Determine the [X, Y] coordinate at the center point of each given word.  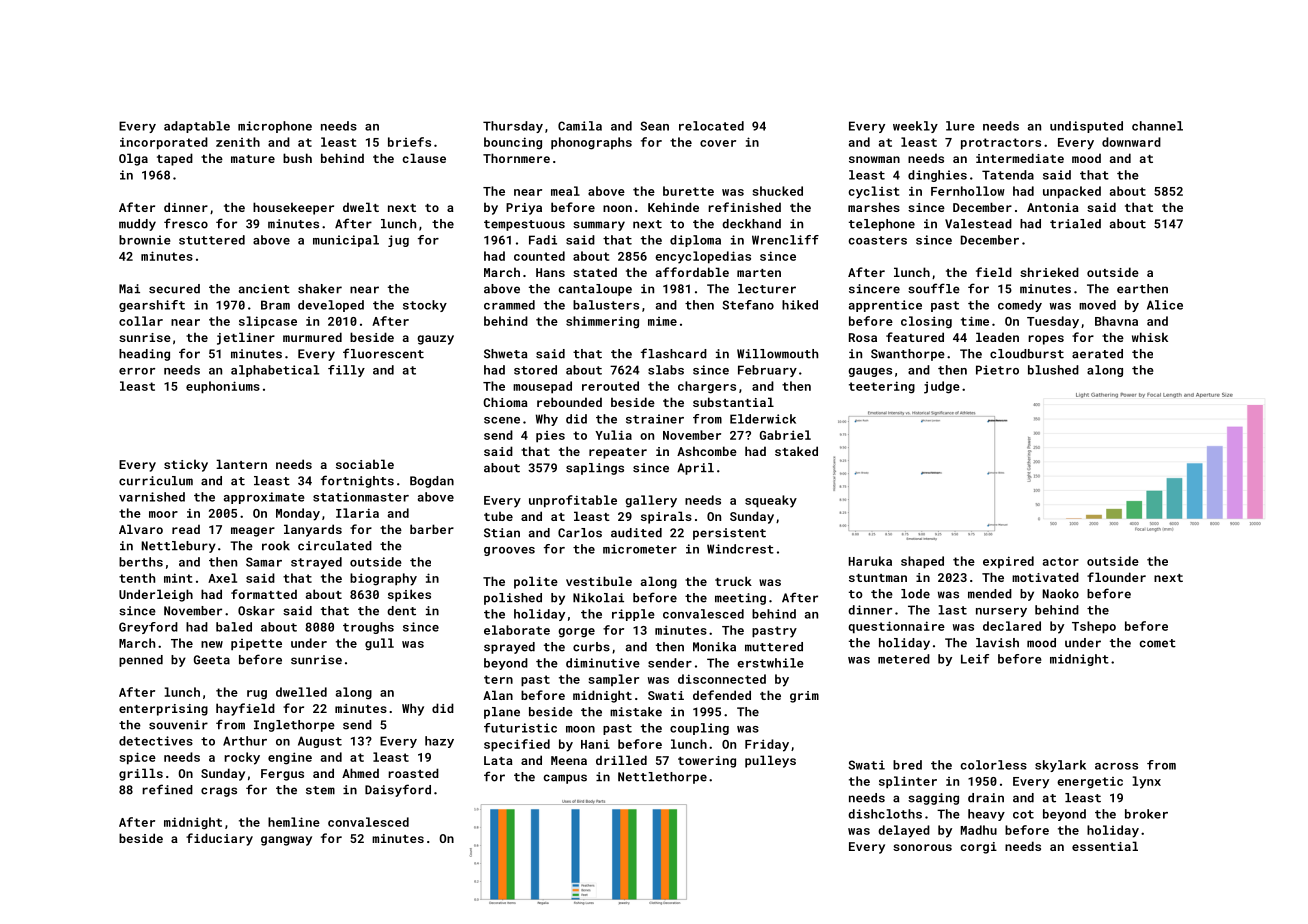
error [137, 371]
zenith [238, 142]
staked [796, 451]
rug [257, 695]
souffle [934, 288]
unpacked [1072, 192]
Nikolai [598, 598]
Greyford [148, 628]
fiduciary [219, 839]
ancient [264, 289]
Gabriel [785, 435]
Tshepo [1094, 627]
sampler [614, 680]
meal [565, 191]
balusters [606, 305]
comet [1158, 643]
